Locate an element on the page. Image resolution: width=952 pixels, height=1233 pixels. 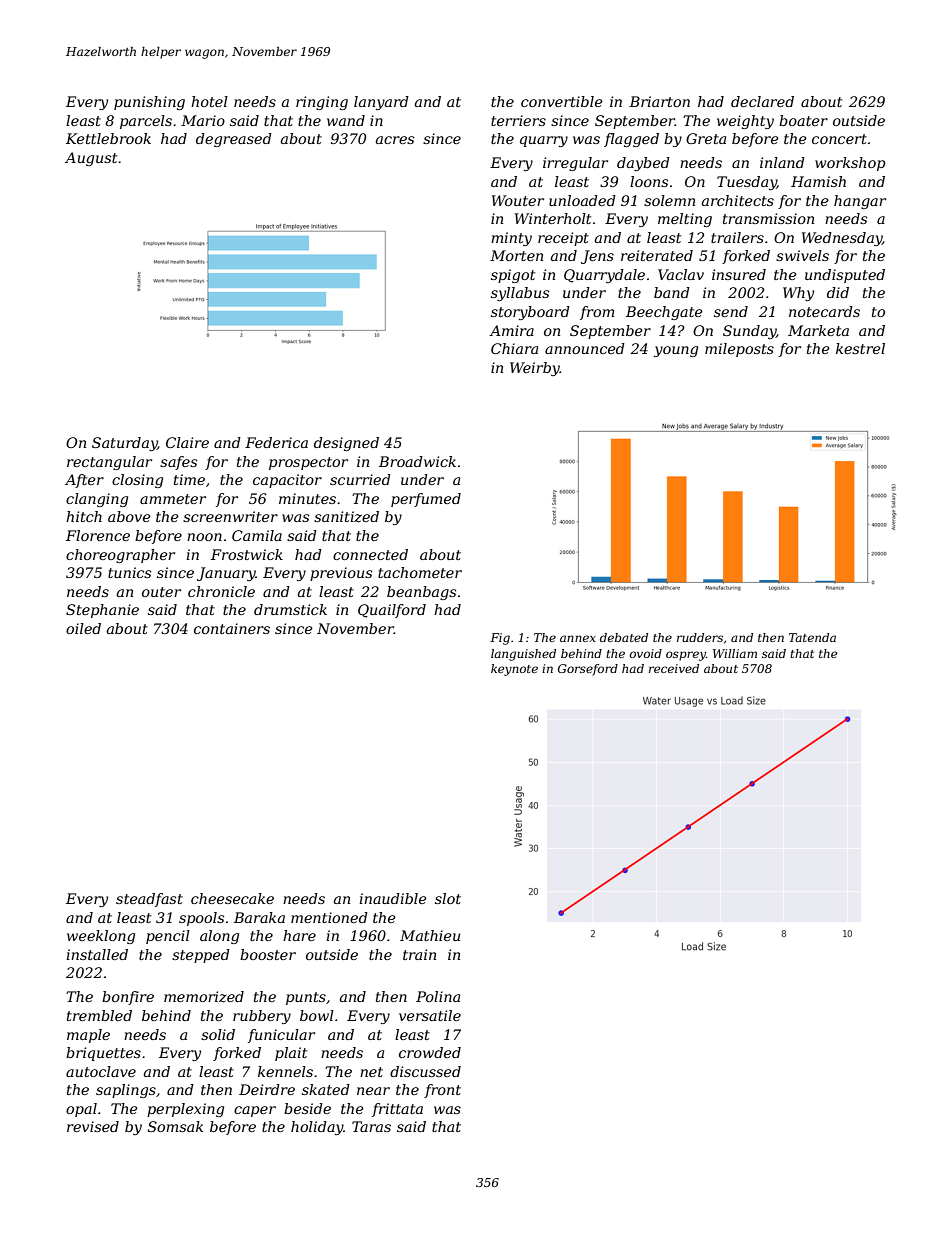
did is located at coordinates (838, 292).
